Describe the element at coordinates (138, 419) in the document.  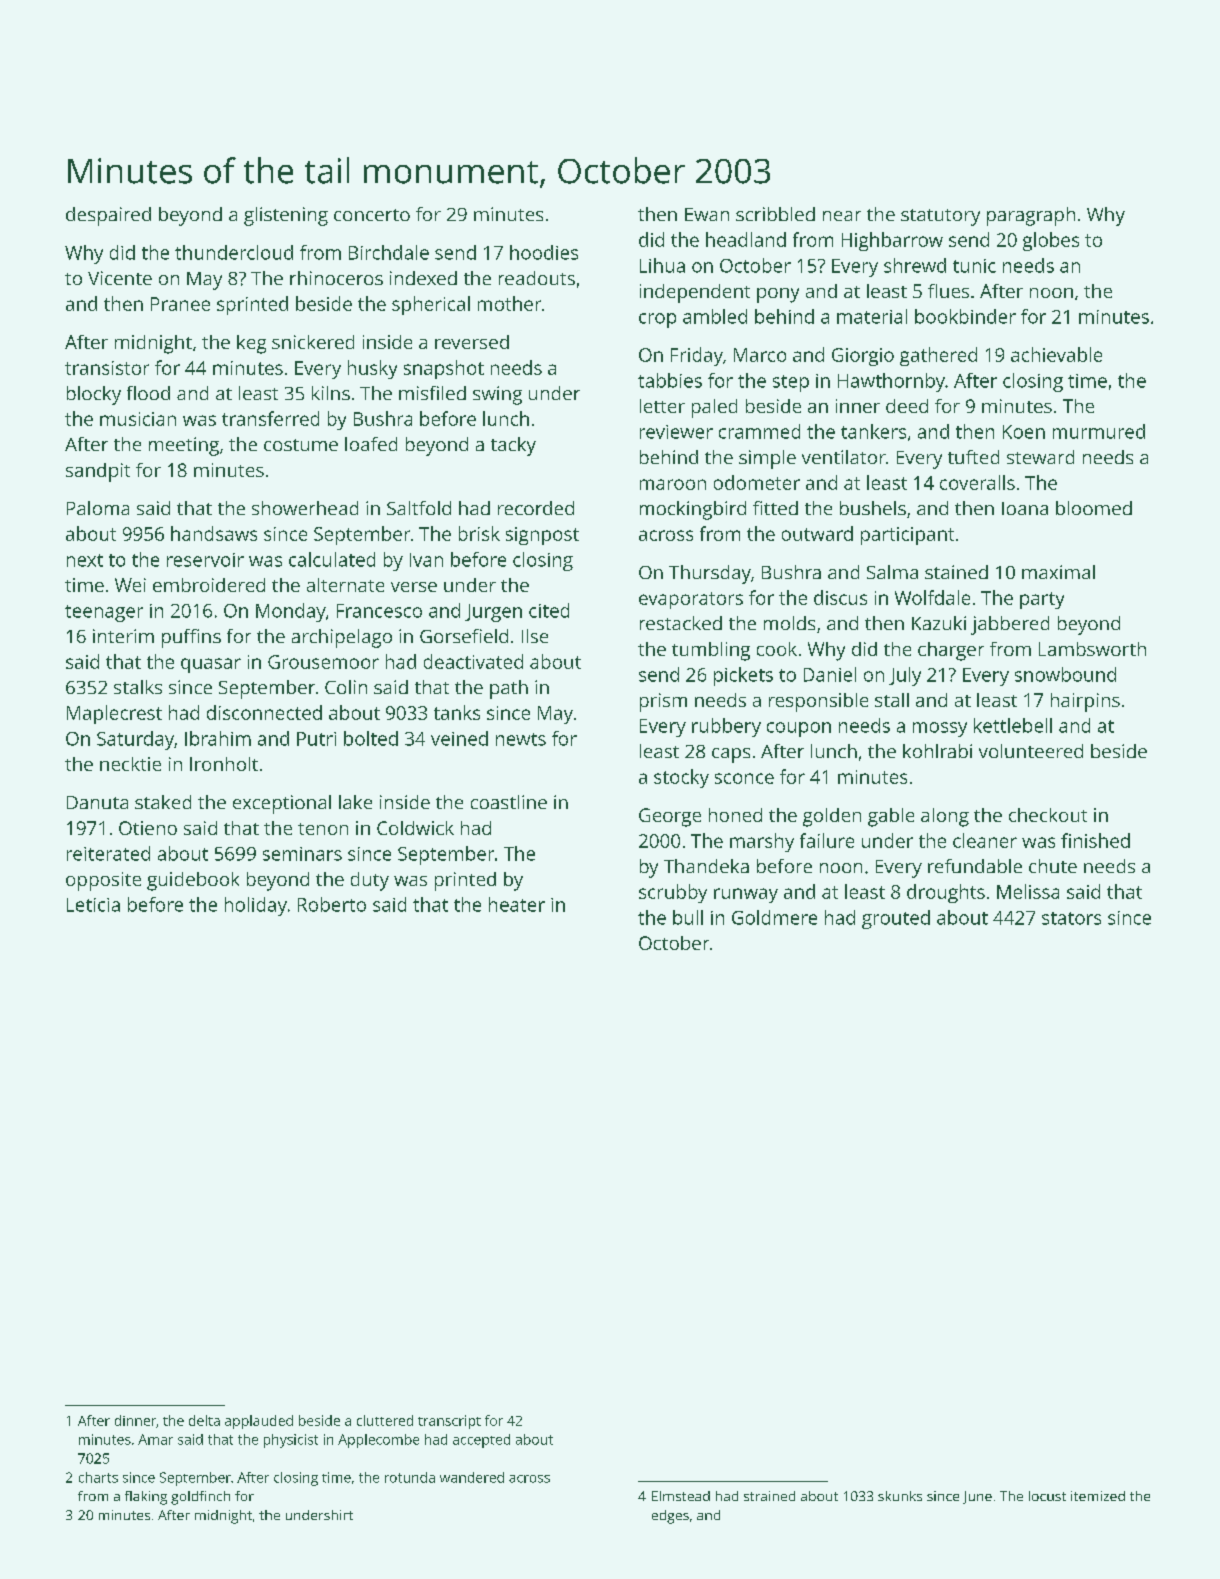
I see `musician` at that location.
